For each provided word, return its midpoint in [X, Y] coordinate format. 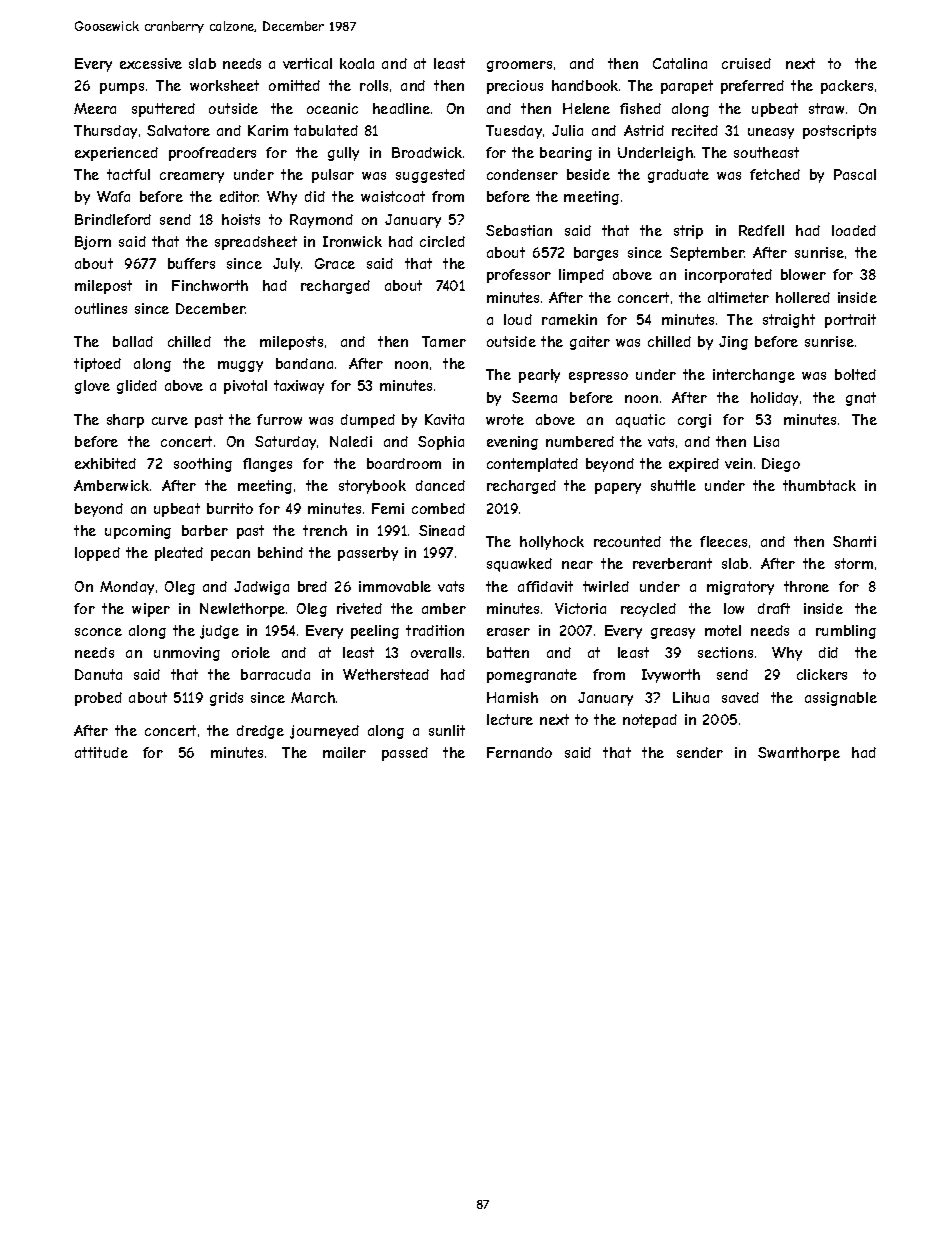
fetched [775, 174]
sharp [125, 421]
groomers [519, 66]
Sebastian [519, 230]
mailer [344, 752]
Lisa [766, 441]
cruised [746, 63]
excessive [151, 63]
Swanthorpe [799, 754]
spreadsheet [256, 243]
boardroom [404, 463]
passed [405, 754]
